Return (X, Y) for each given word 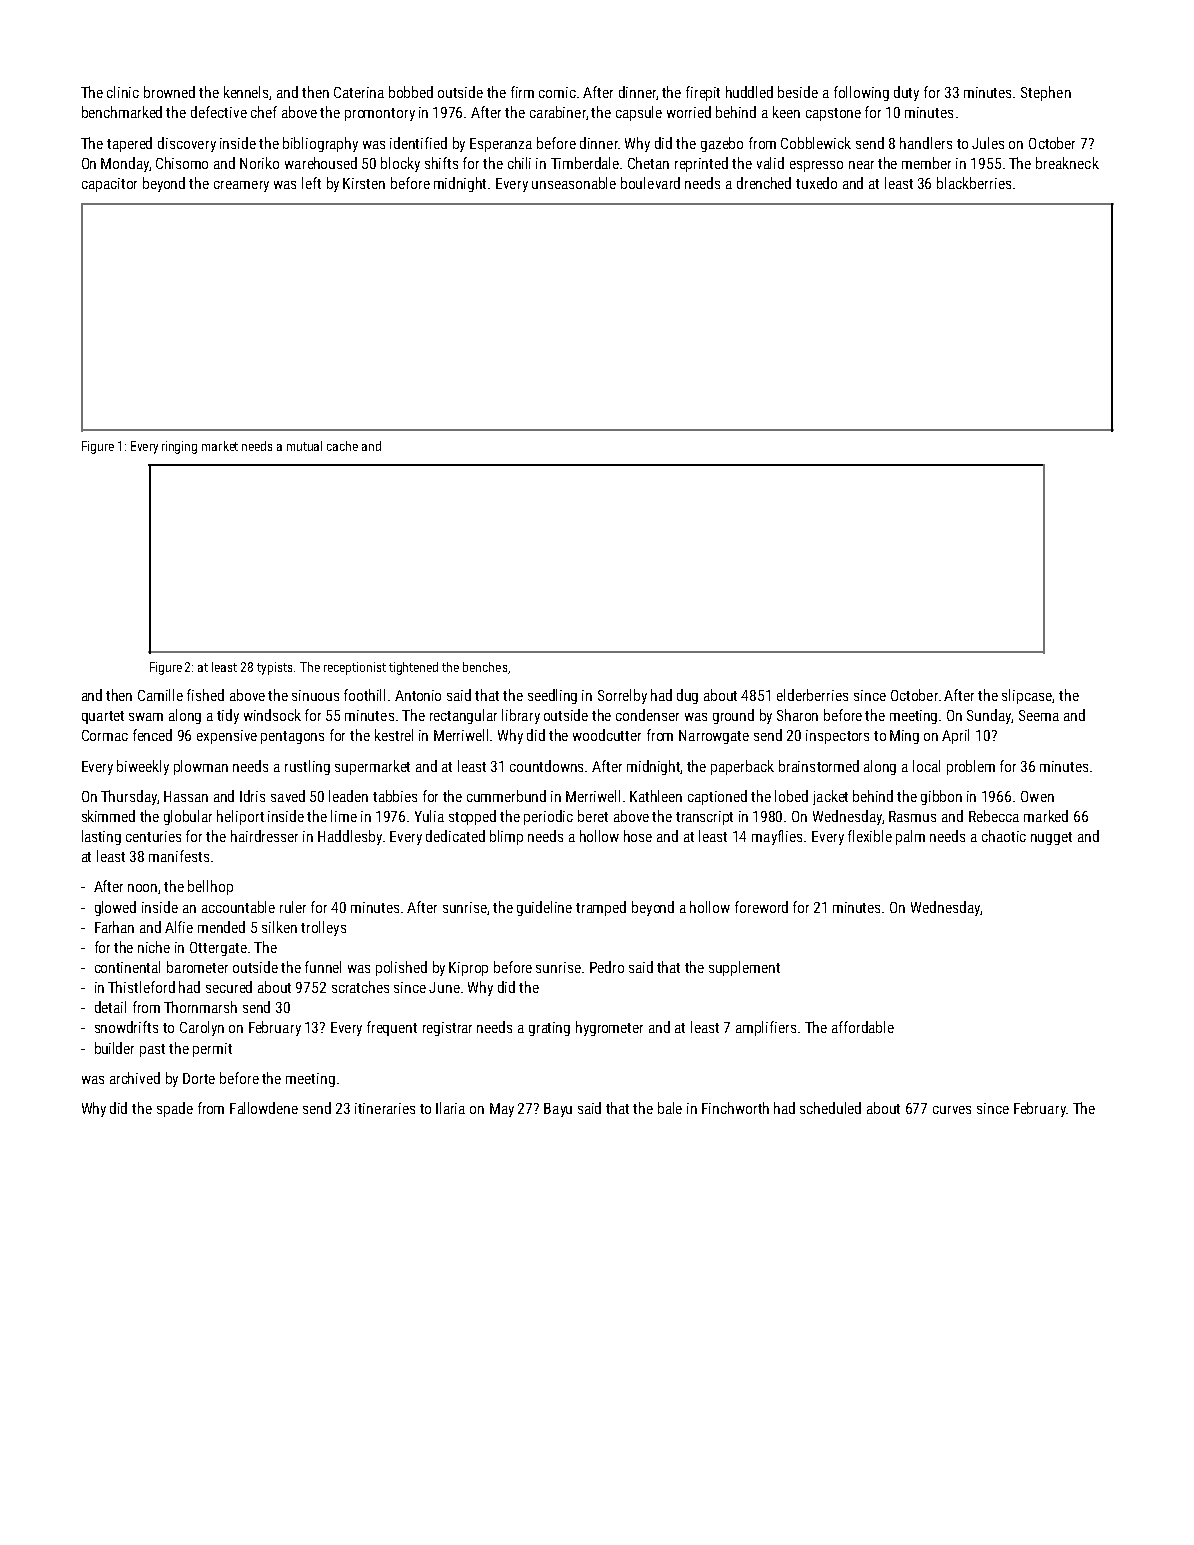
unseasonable (574, 183)
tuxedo (816, 183)
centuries (153, 836)
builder (114, 1048)
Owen (1037, 796)
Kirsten (364, 183)
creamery (241, 186)
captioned (717, 797)
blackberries (974, 183)
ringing (179, 447)
